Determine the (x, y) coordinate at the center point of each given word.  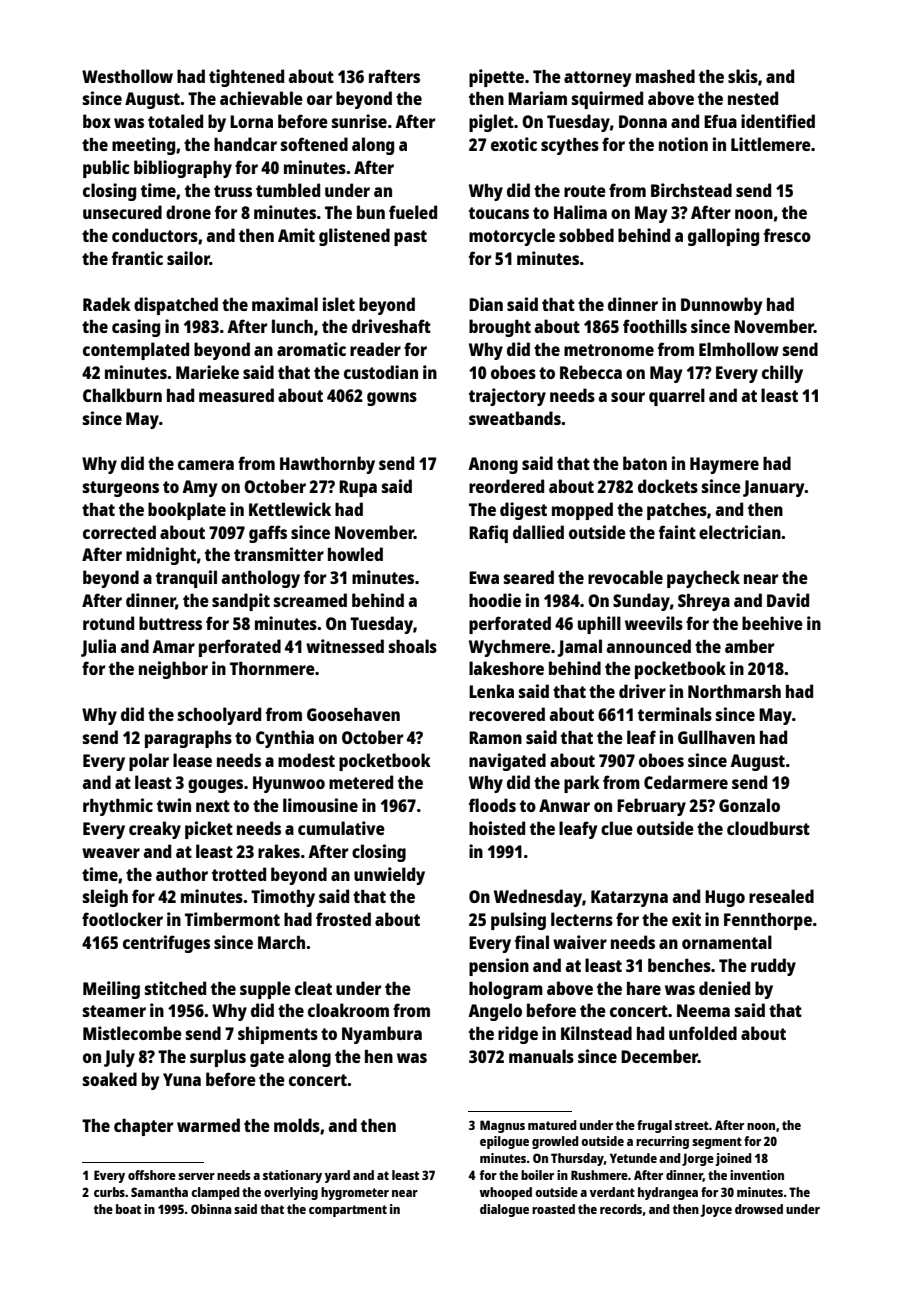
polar (149, 762)
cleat (313, 988)
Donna (643, 121)
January (774, 488)
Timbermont (232, 919)
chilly (782, 374)
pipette (496, 78)
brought (500, 328)
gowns (392, 399)
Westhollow (127, 76)
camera (206, 465)
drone (188, 212)
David (788, 600)
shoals (413, 646)
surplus (218, 1058)
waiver (580, 942)
